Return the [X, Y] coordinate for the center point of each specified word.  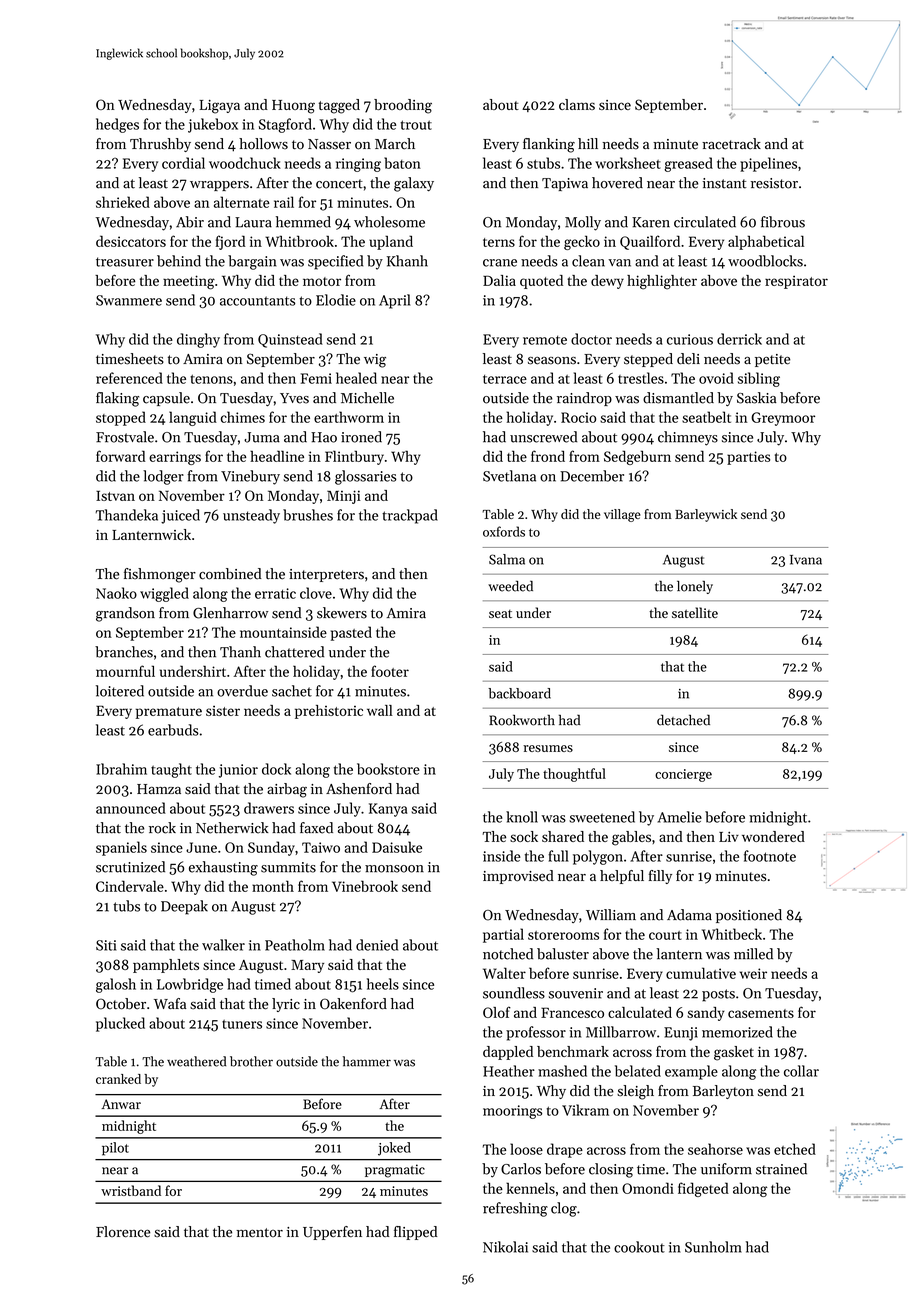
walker [223, 945]
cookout [639, 1247]
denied [377, 945]
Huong [293, 107]
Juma [262, 437]
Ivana [806, 560]
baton [402, 163]
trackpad [410, 516]
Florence [123, 1231]
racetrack [731, 144]
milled [753, 954]
